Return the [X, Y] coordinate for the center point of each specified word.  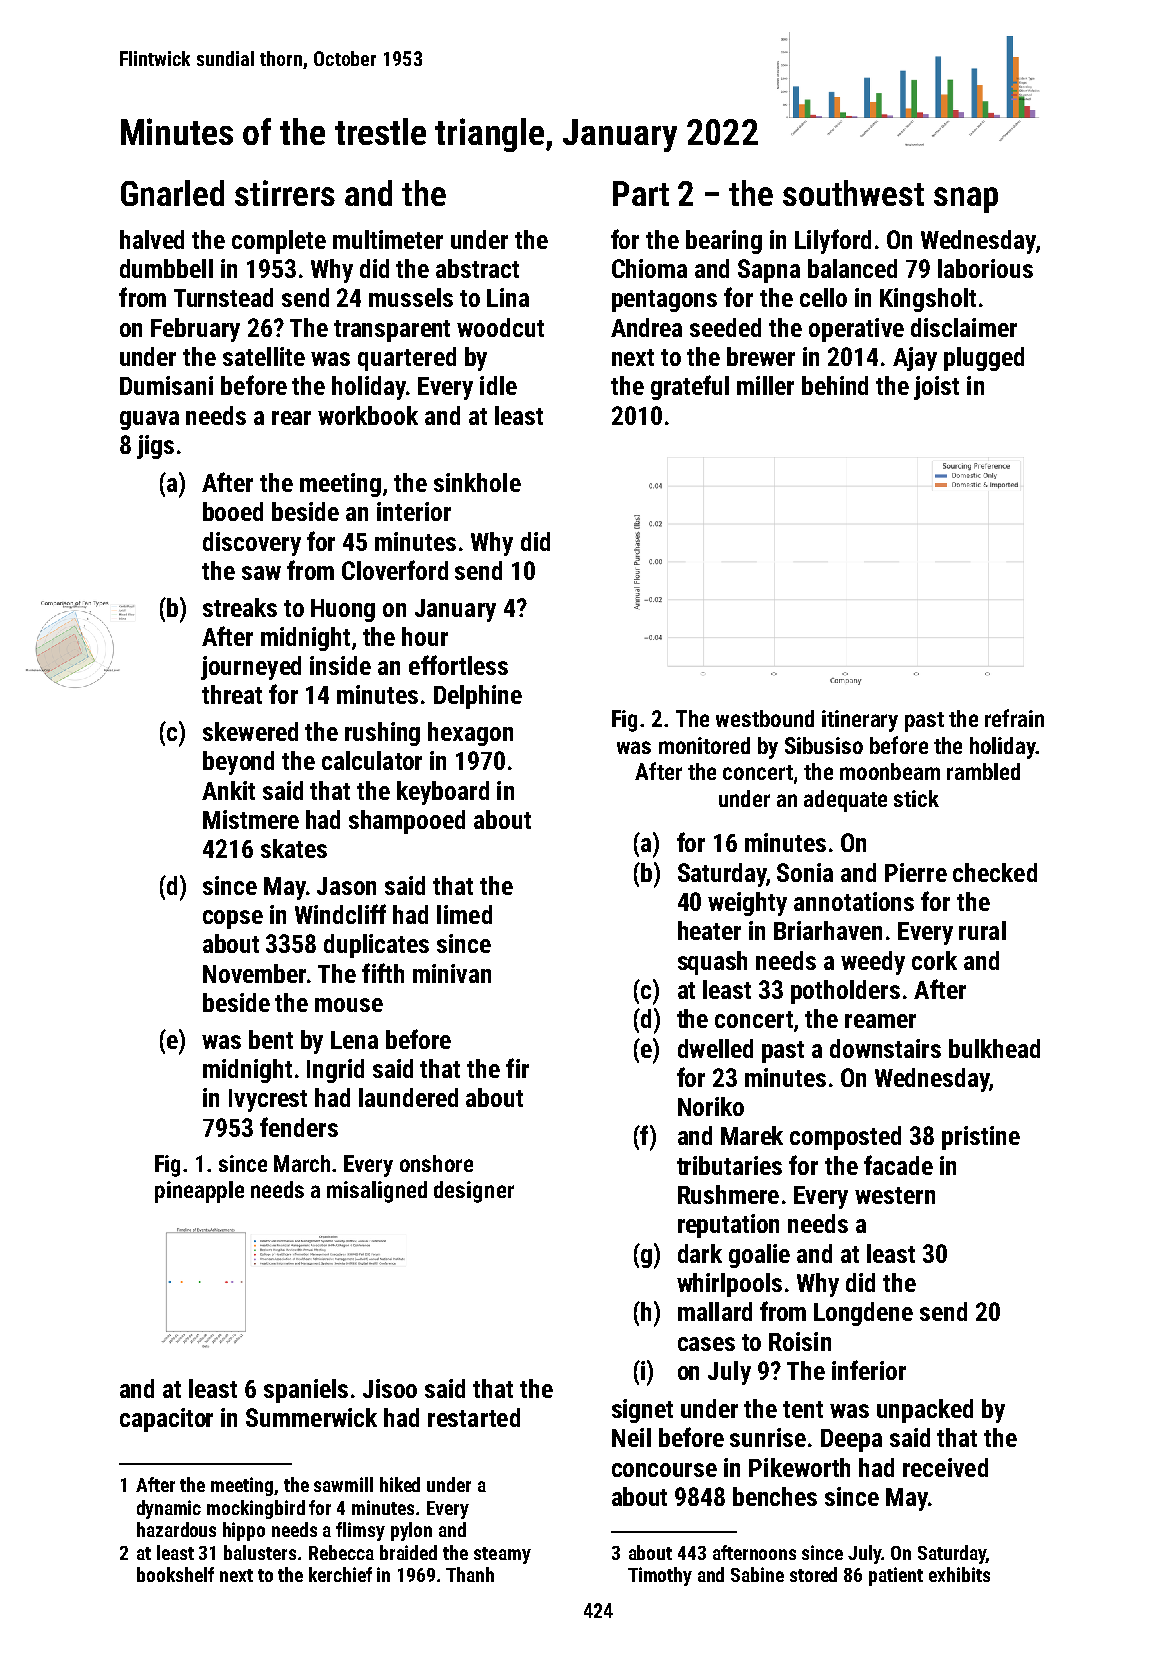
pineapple [199, 1192]
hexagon [470, 734]
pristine [981, 1138]
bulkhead [994, 1048]
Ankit [228, 790]
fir [517, 1068]
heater [709, 930]
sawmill [343, 1484]
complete [279, 242]
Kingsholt [928, 300]
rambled [983, 771]
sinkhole [477, 482]
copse [233, 919]
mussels [411, 297]
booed [233, 511]
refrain [1014, 718]
